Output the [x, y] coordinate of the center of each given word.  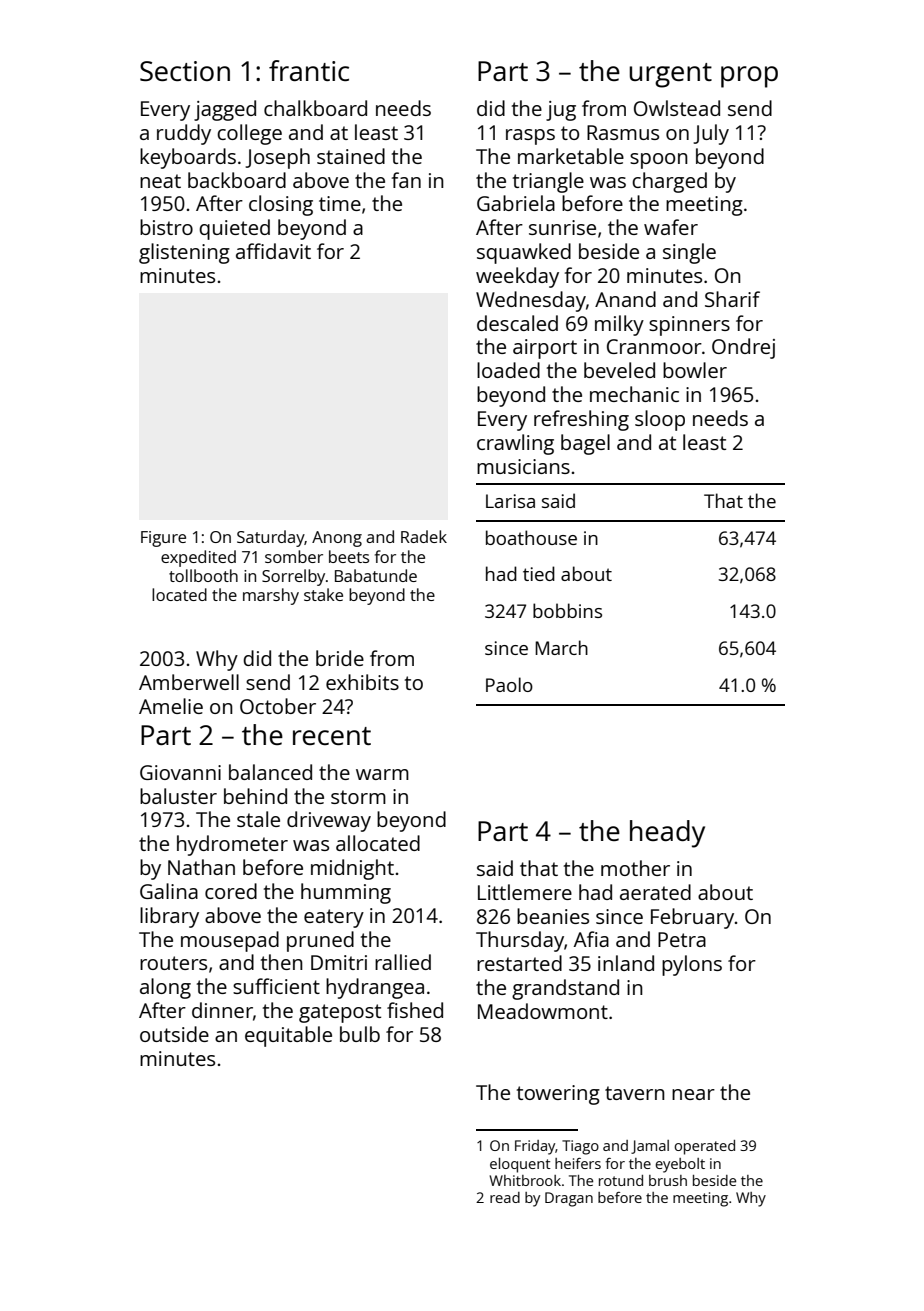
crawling [515, 444]
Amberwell [189, 682]
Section [185, 71]
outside [174, 1034]
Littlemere [525, 892]
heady [667, 834]
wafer [671, 227]
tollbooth [203, 575]
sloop [660, 420]
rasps [530, 137]
